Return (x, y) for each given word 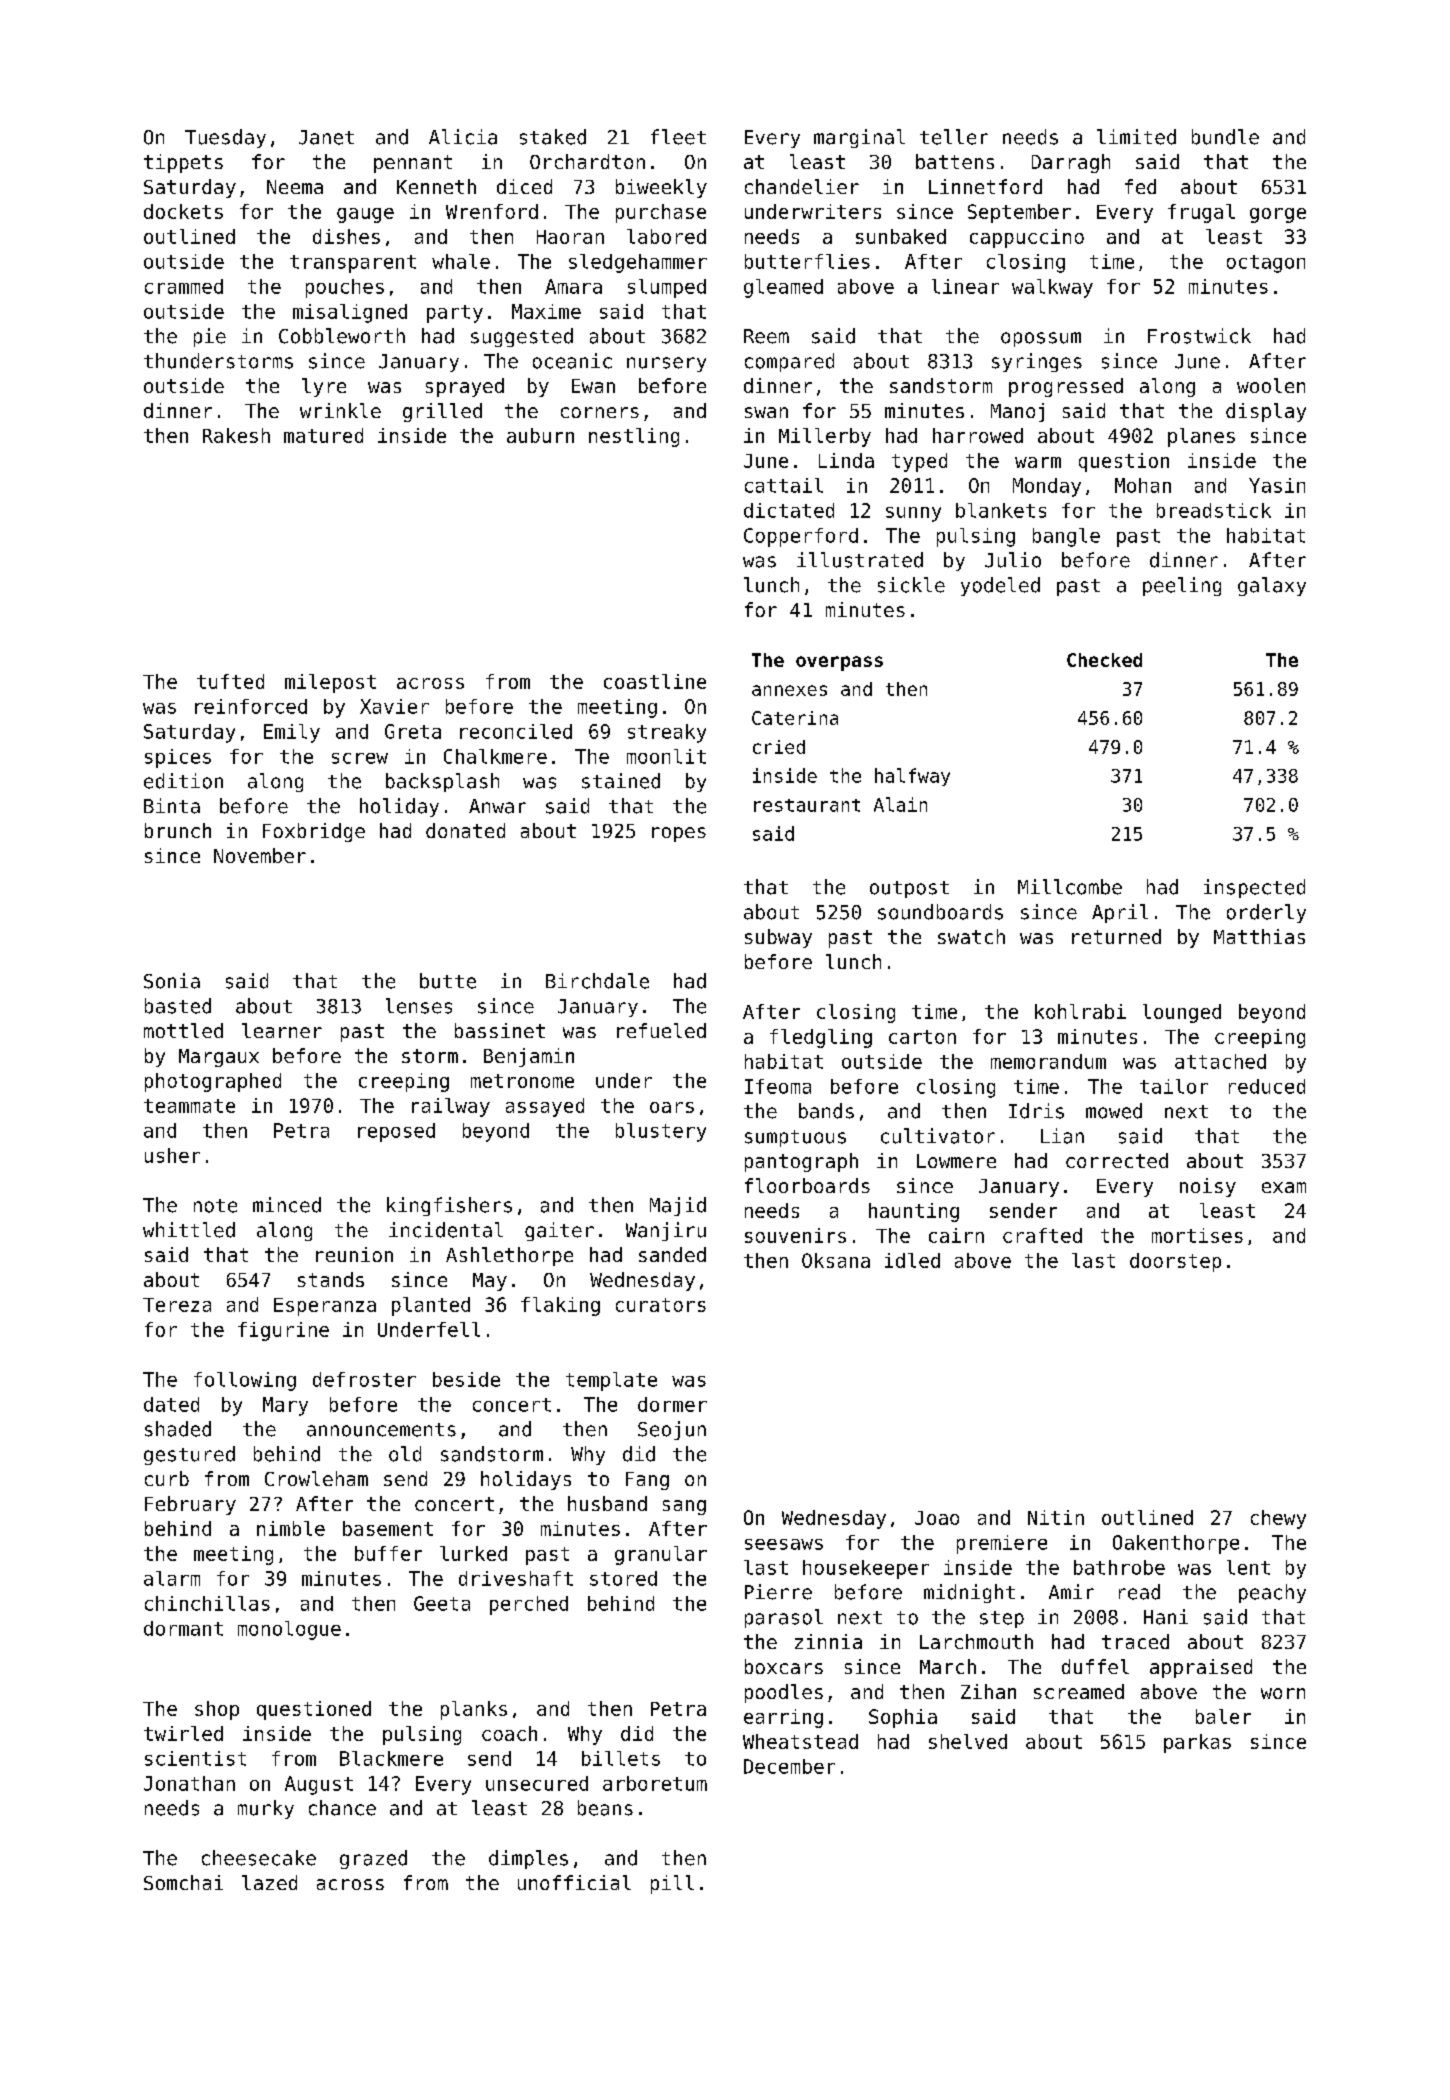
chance (342, 1808)
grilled (442, 412)
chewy (1278, 1519)
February (190, 1505)
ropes (679, 834)
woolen (1271, 385)
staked (553, 137)
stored (623, 1578)
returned (1116, 936)
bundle (1225, 137)
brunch (178, 830)
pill (672, 1884)
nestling (634, 437)
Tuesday (225, 138)
